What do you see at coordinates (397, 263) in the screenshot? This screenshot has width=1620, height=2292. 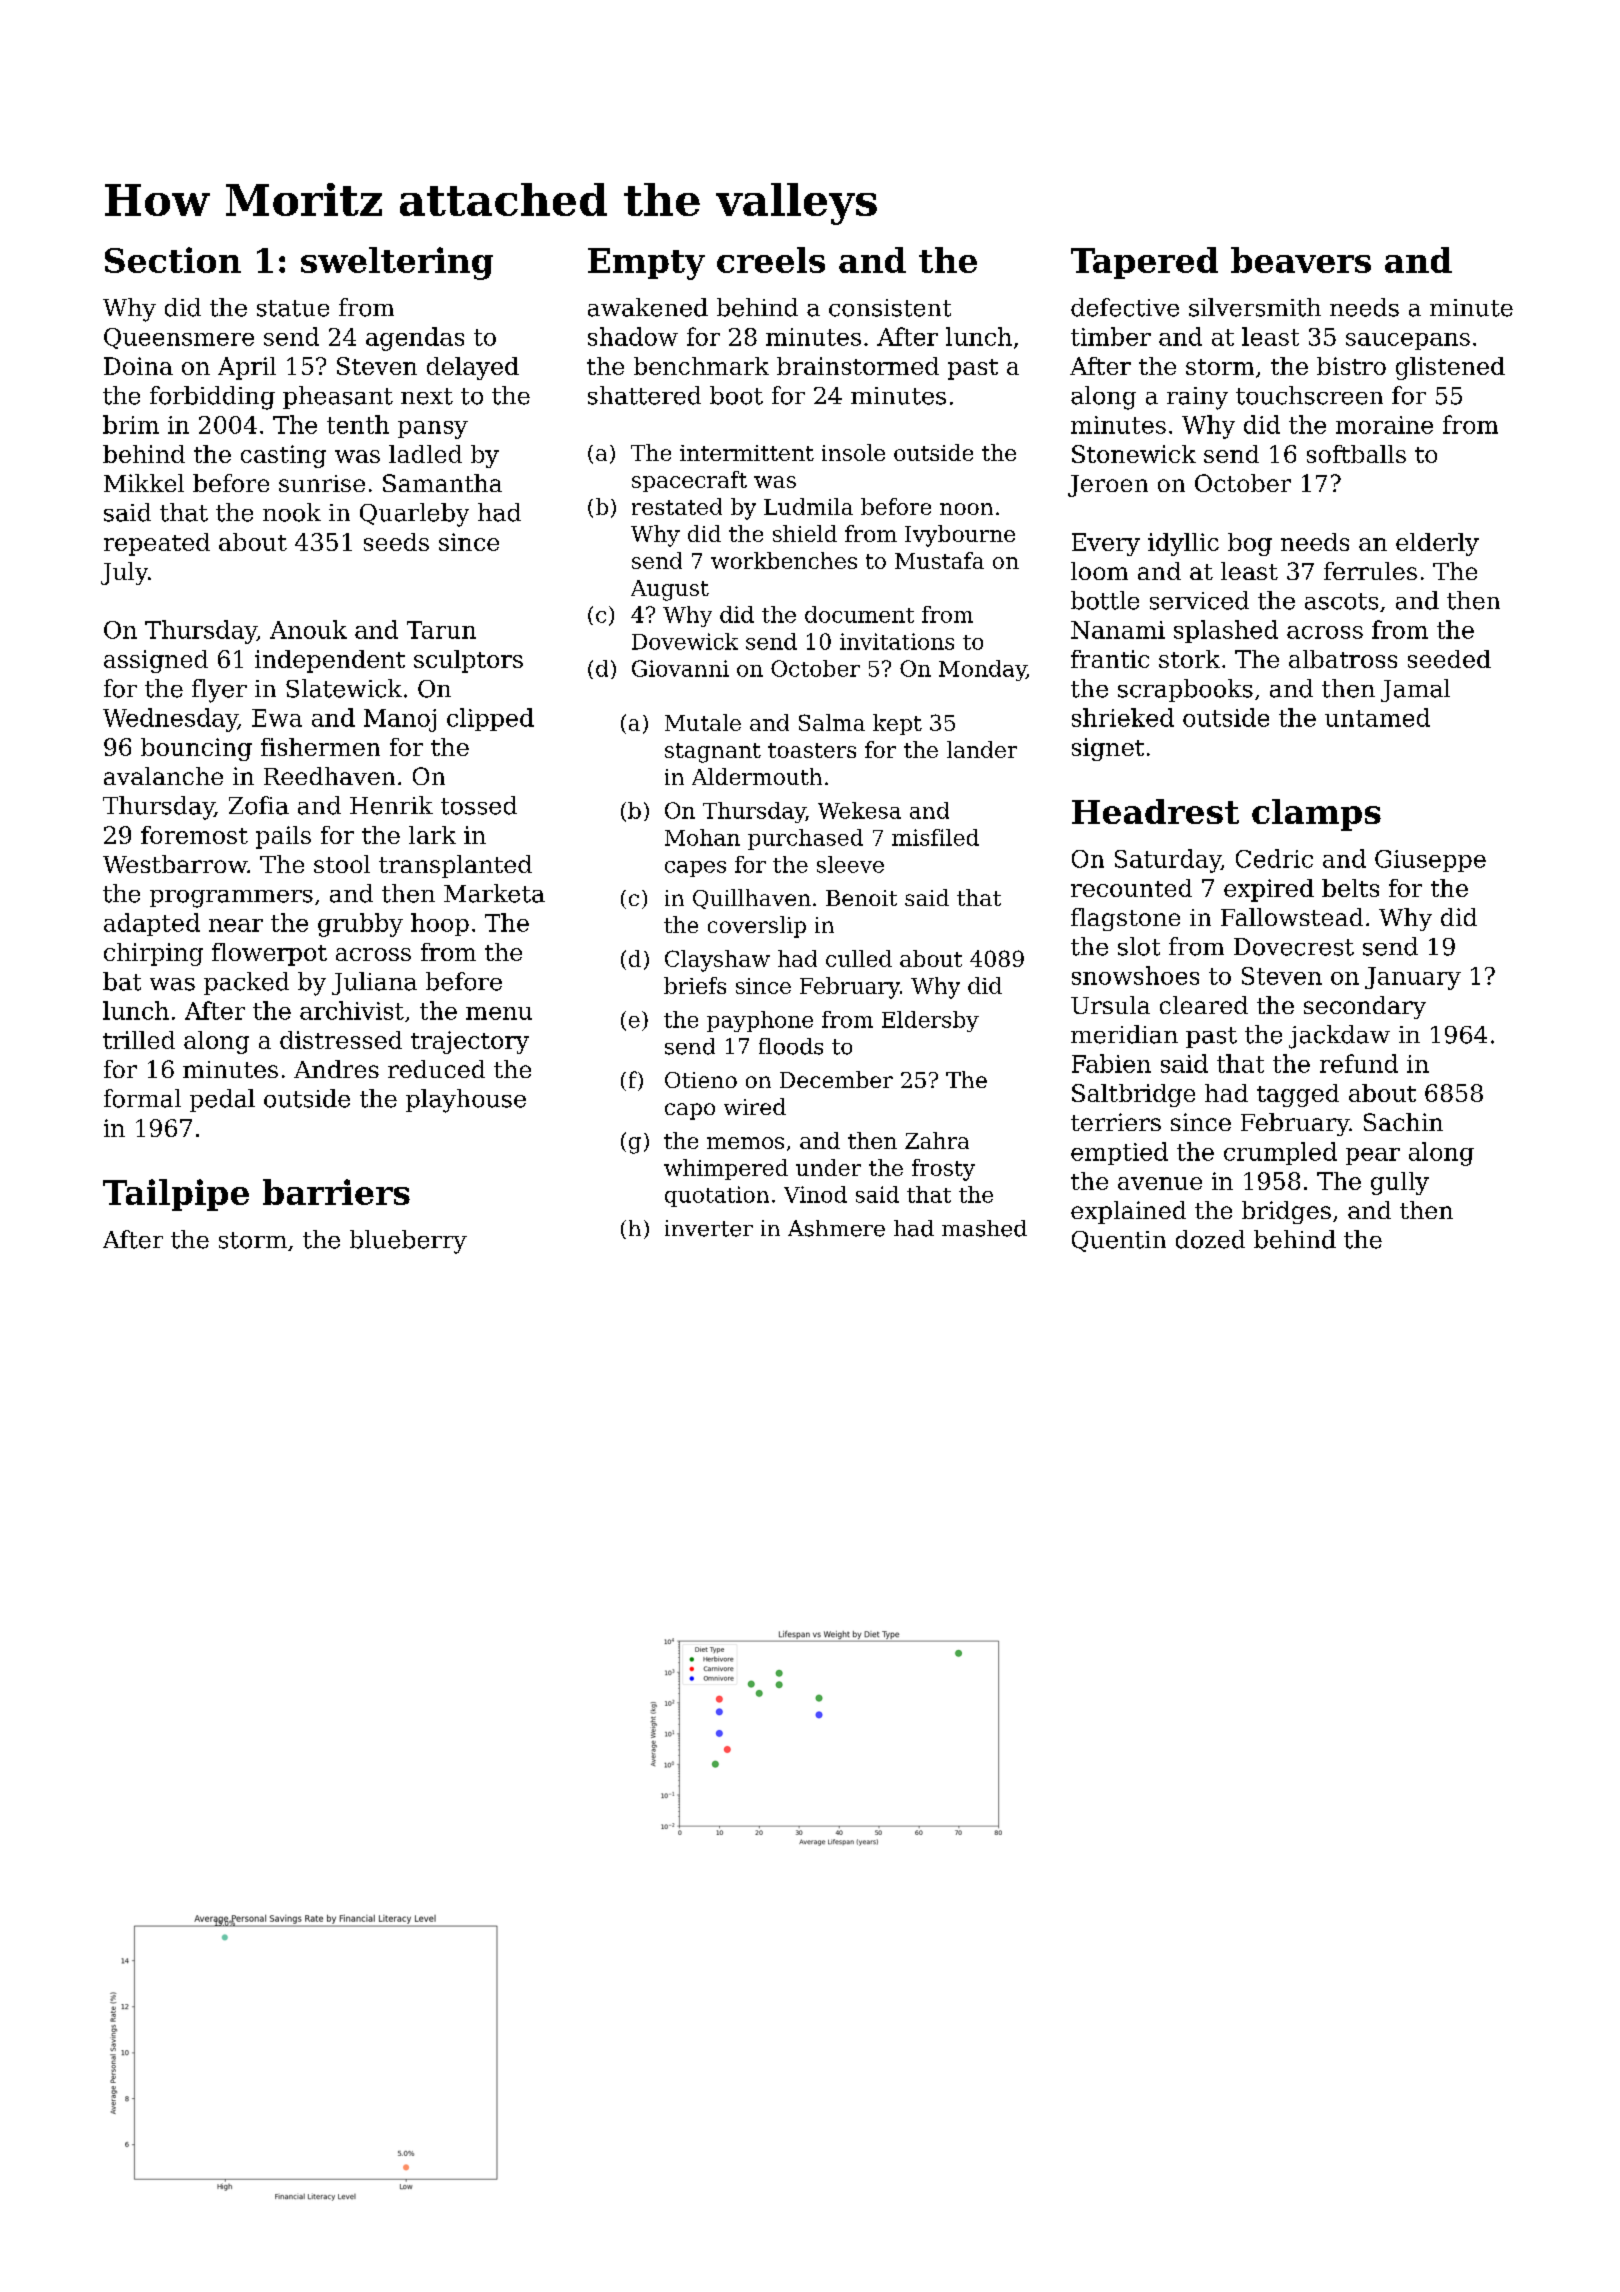 I see `sweltering` at bounding box center [397, 263].
